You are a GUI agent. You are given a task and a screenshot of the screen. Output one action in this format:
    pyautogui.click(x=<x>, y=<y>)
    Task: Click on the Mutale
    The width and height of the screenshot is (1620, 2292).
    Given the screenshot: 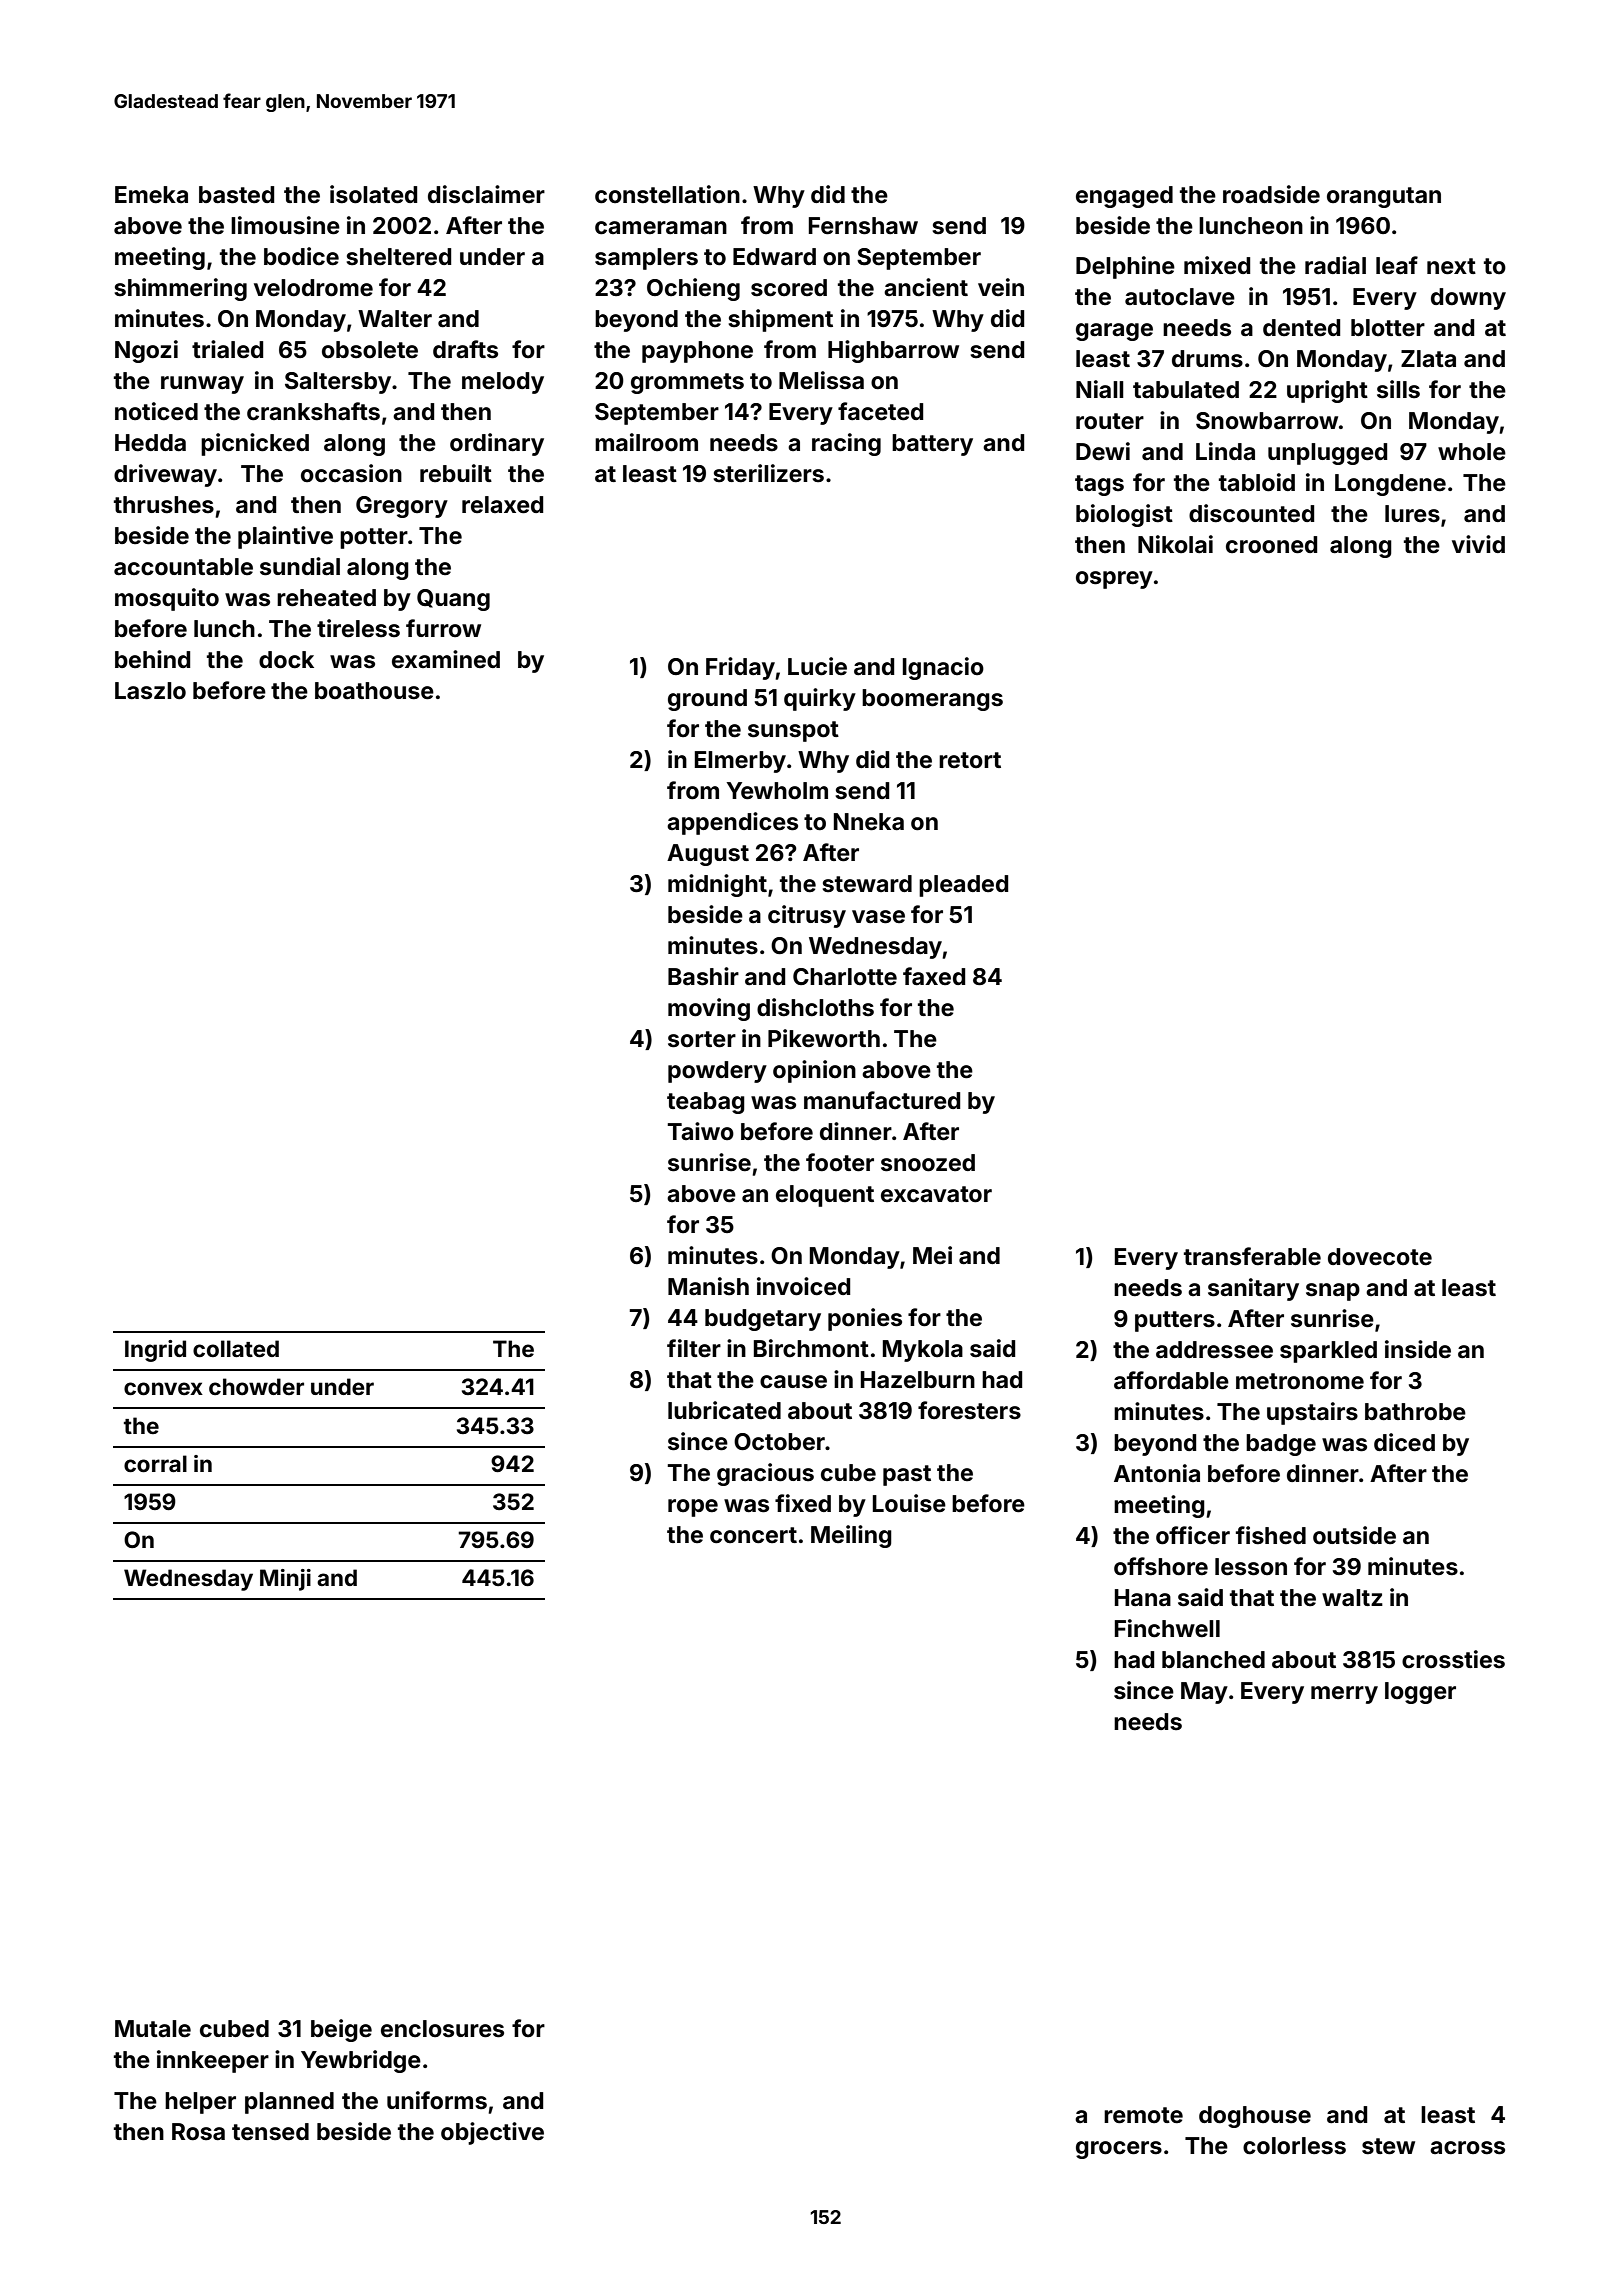 What is the action you would take?
    pyautogui.click(x=153, y=2029)
